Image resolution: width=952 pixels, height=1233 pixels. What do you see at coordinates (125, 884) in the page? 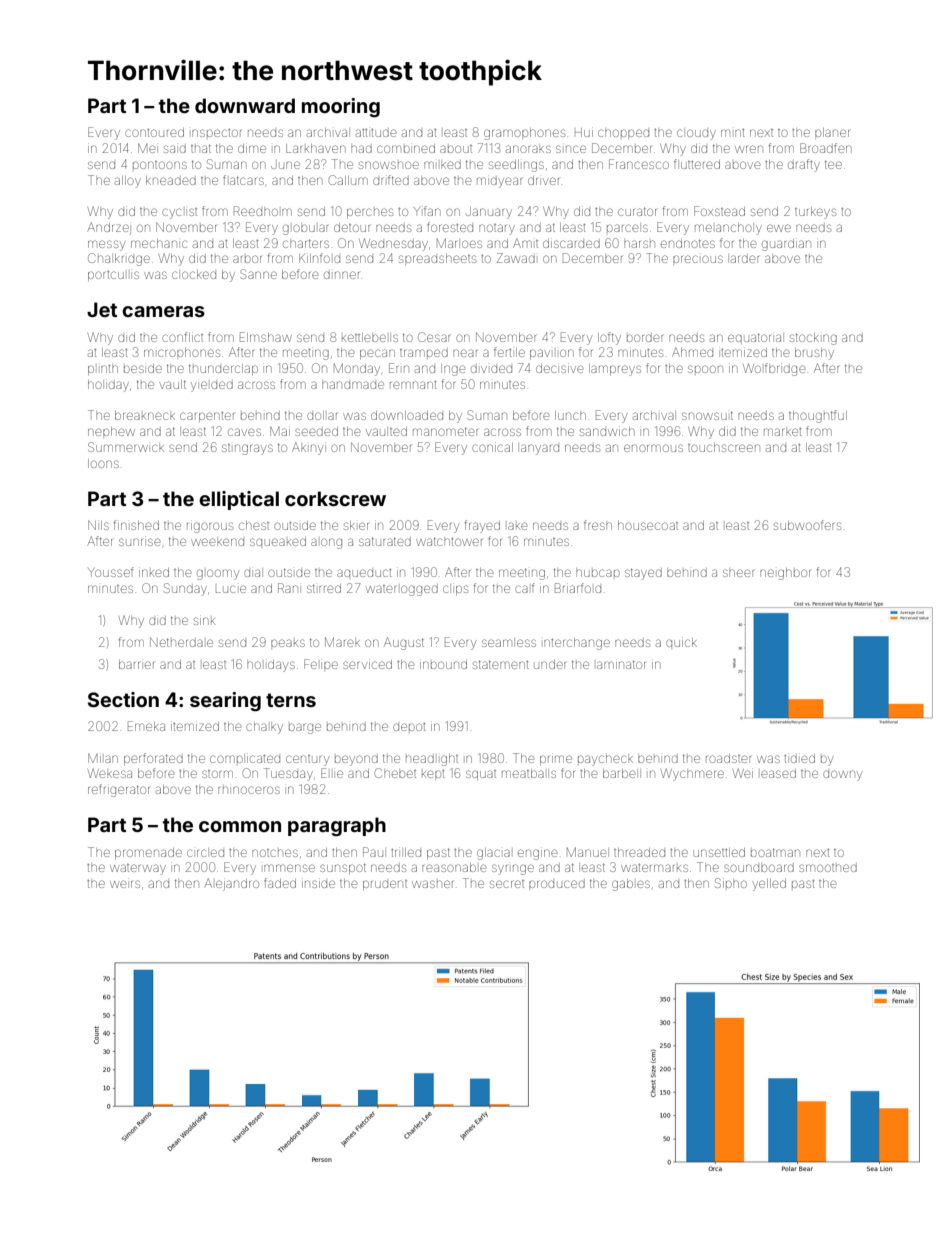
I see `weirs` at bounding box center [125, 884].
